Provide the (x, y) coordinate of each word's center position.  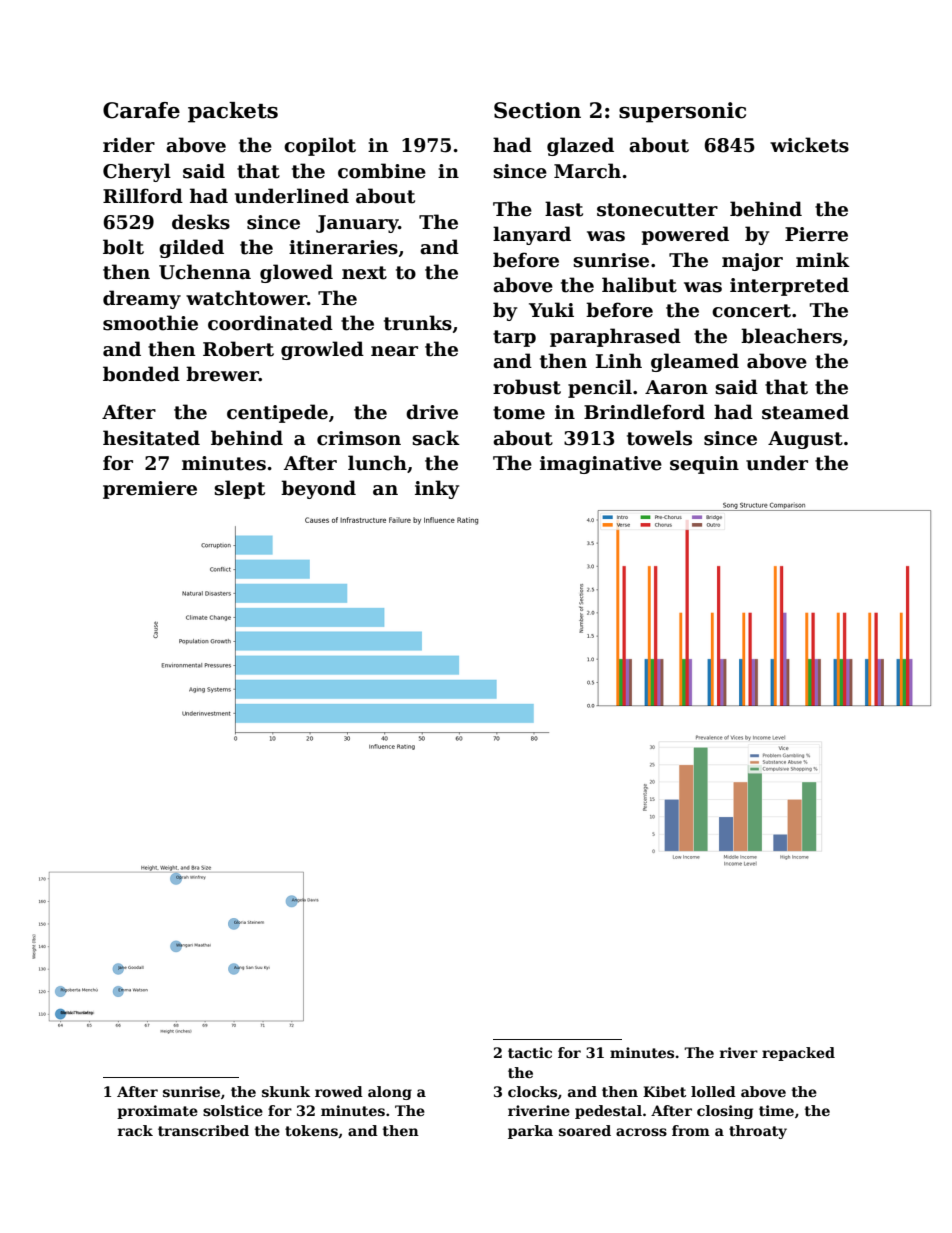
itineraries (343, 247)
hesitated (151, 438)
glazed (580, 146)
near (394, 351)
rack (135, 1130)
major (752, 262)
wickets (809, 145)
